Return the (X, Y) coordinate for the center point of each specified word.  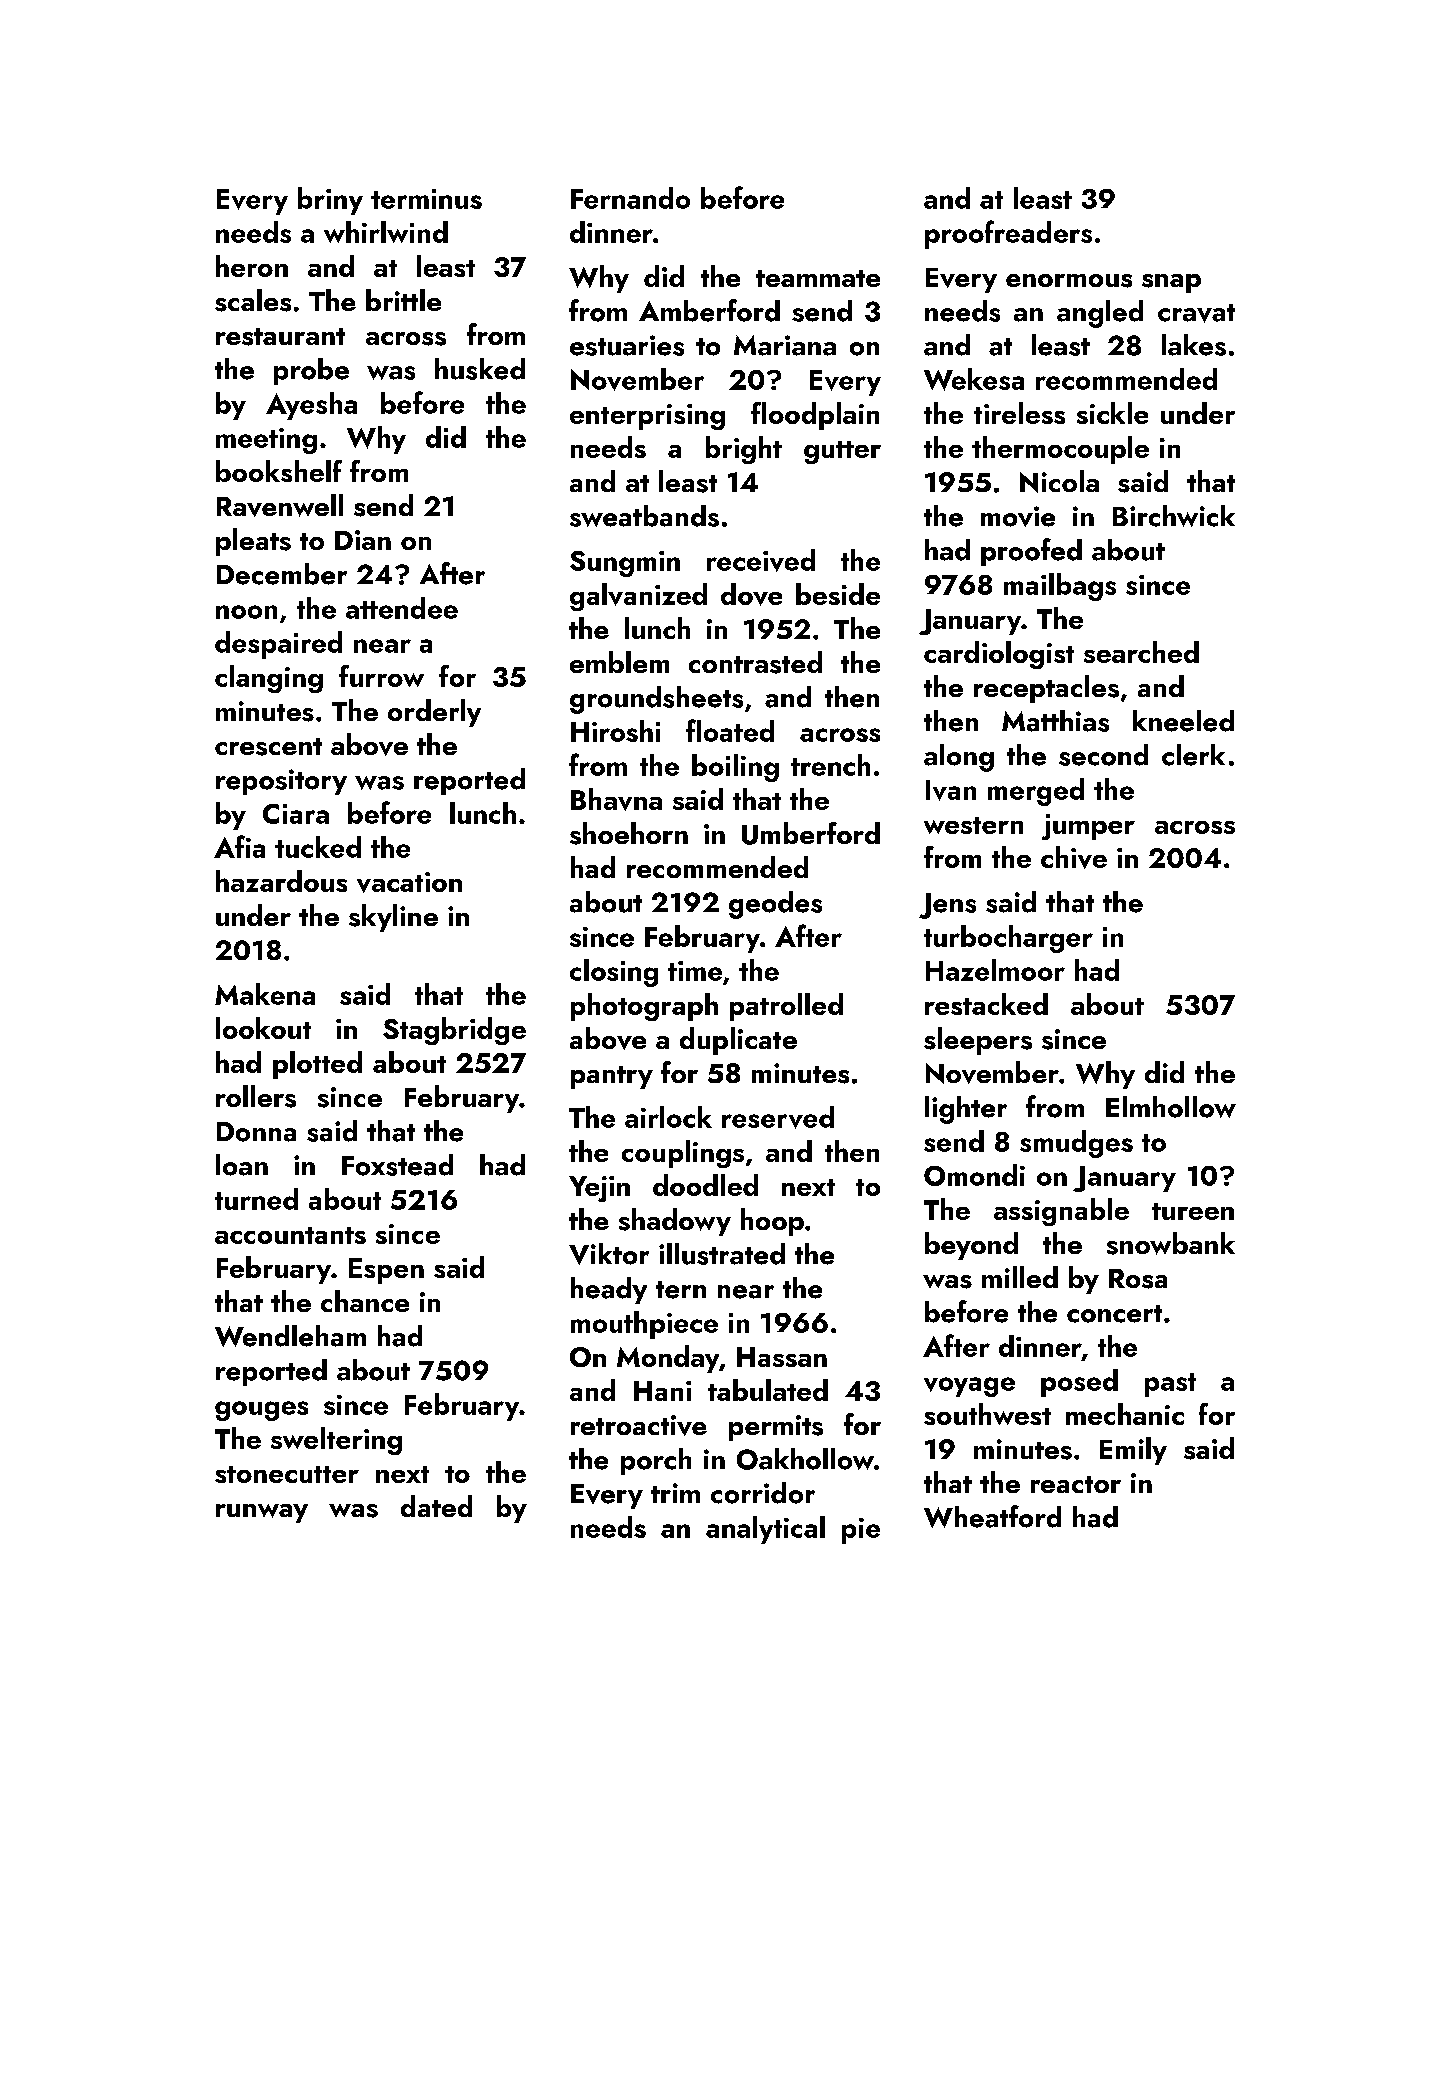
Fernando (630, 198)
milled (1020, 1277)
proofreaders (1008, 234)
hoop (772, 1222)
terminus (426, 199)
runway (262, 1513)
